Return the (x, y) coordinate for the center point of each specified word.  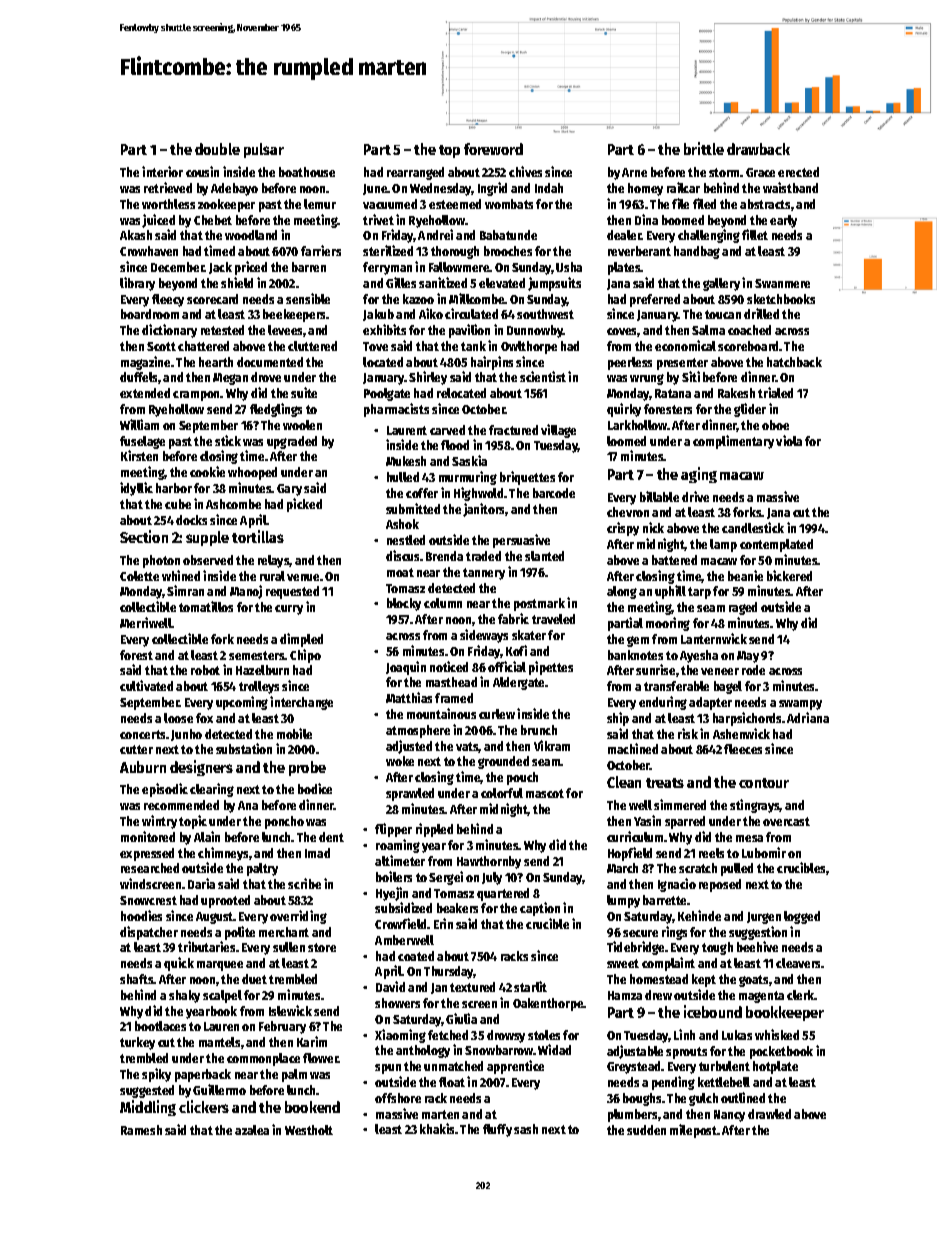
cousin (202, 171)
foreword (493, 149)
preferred (655, 300)
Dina (646, 219)
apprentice (515, 1067)
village (558, 431)
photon (161, 561)
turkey (137, 1043)
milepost (693, 1131)
